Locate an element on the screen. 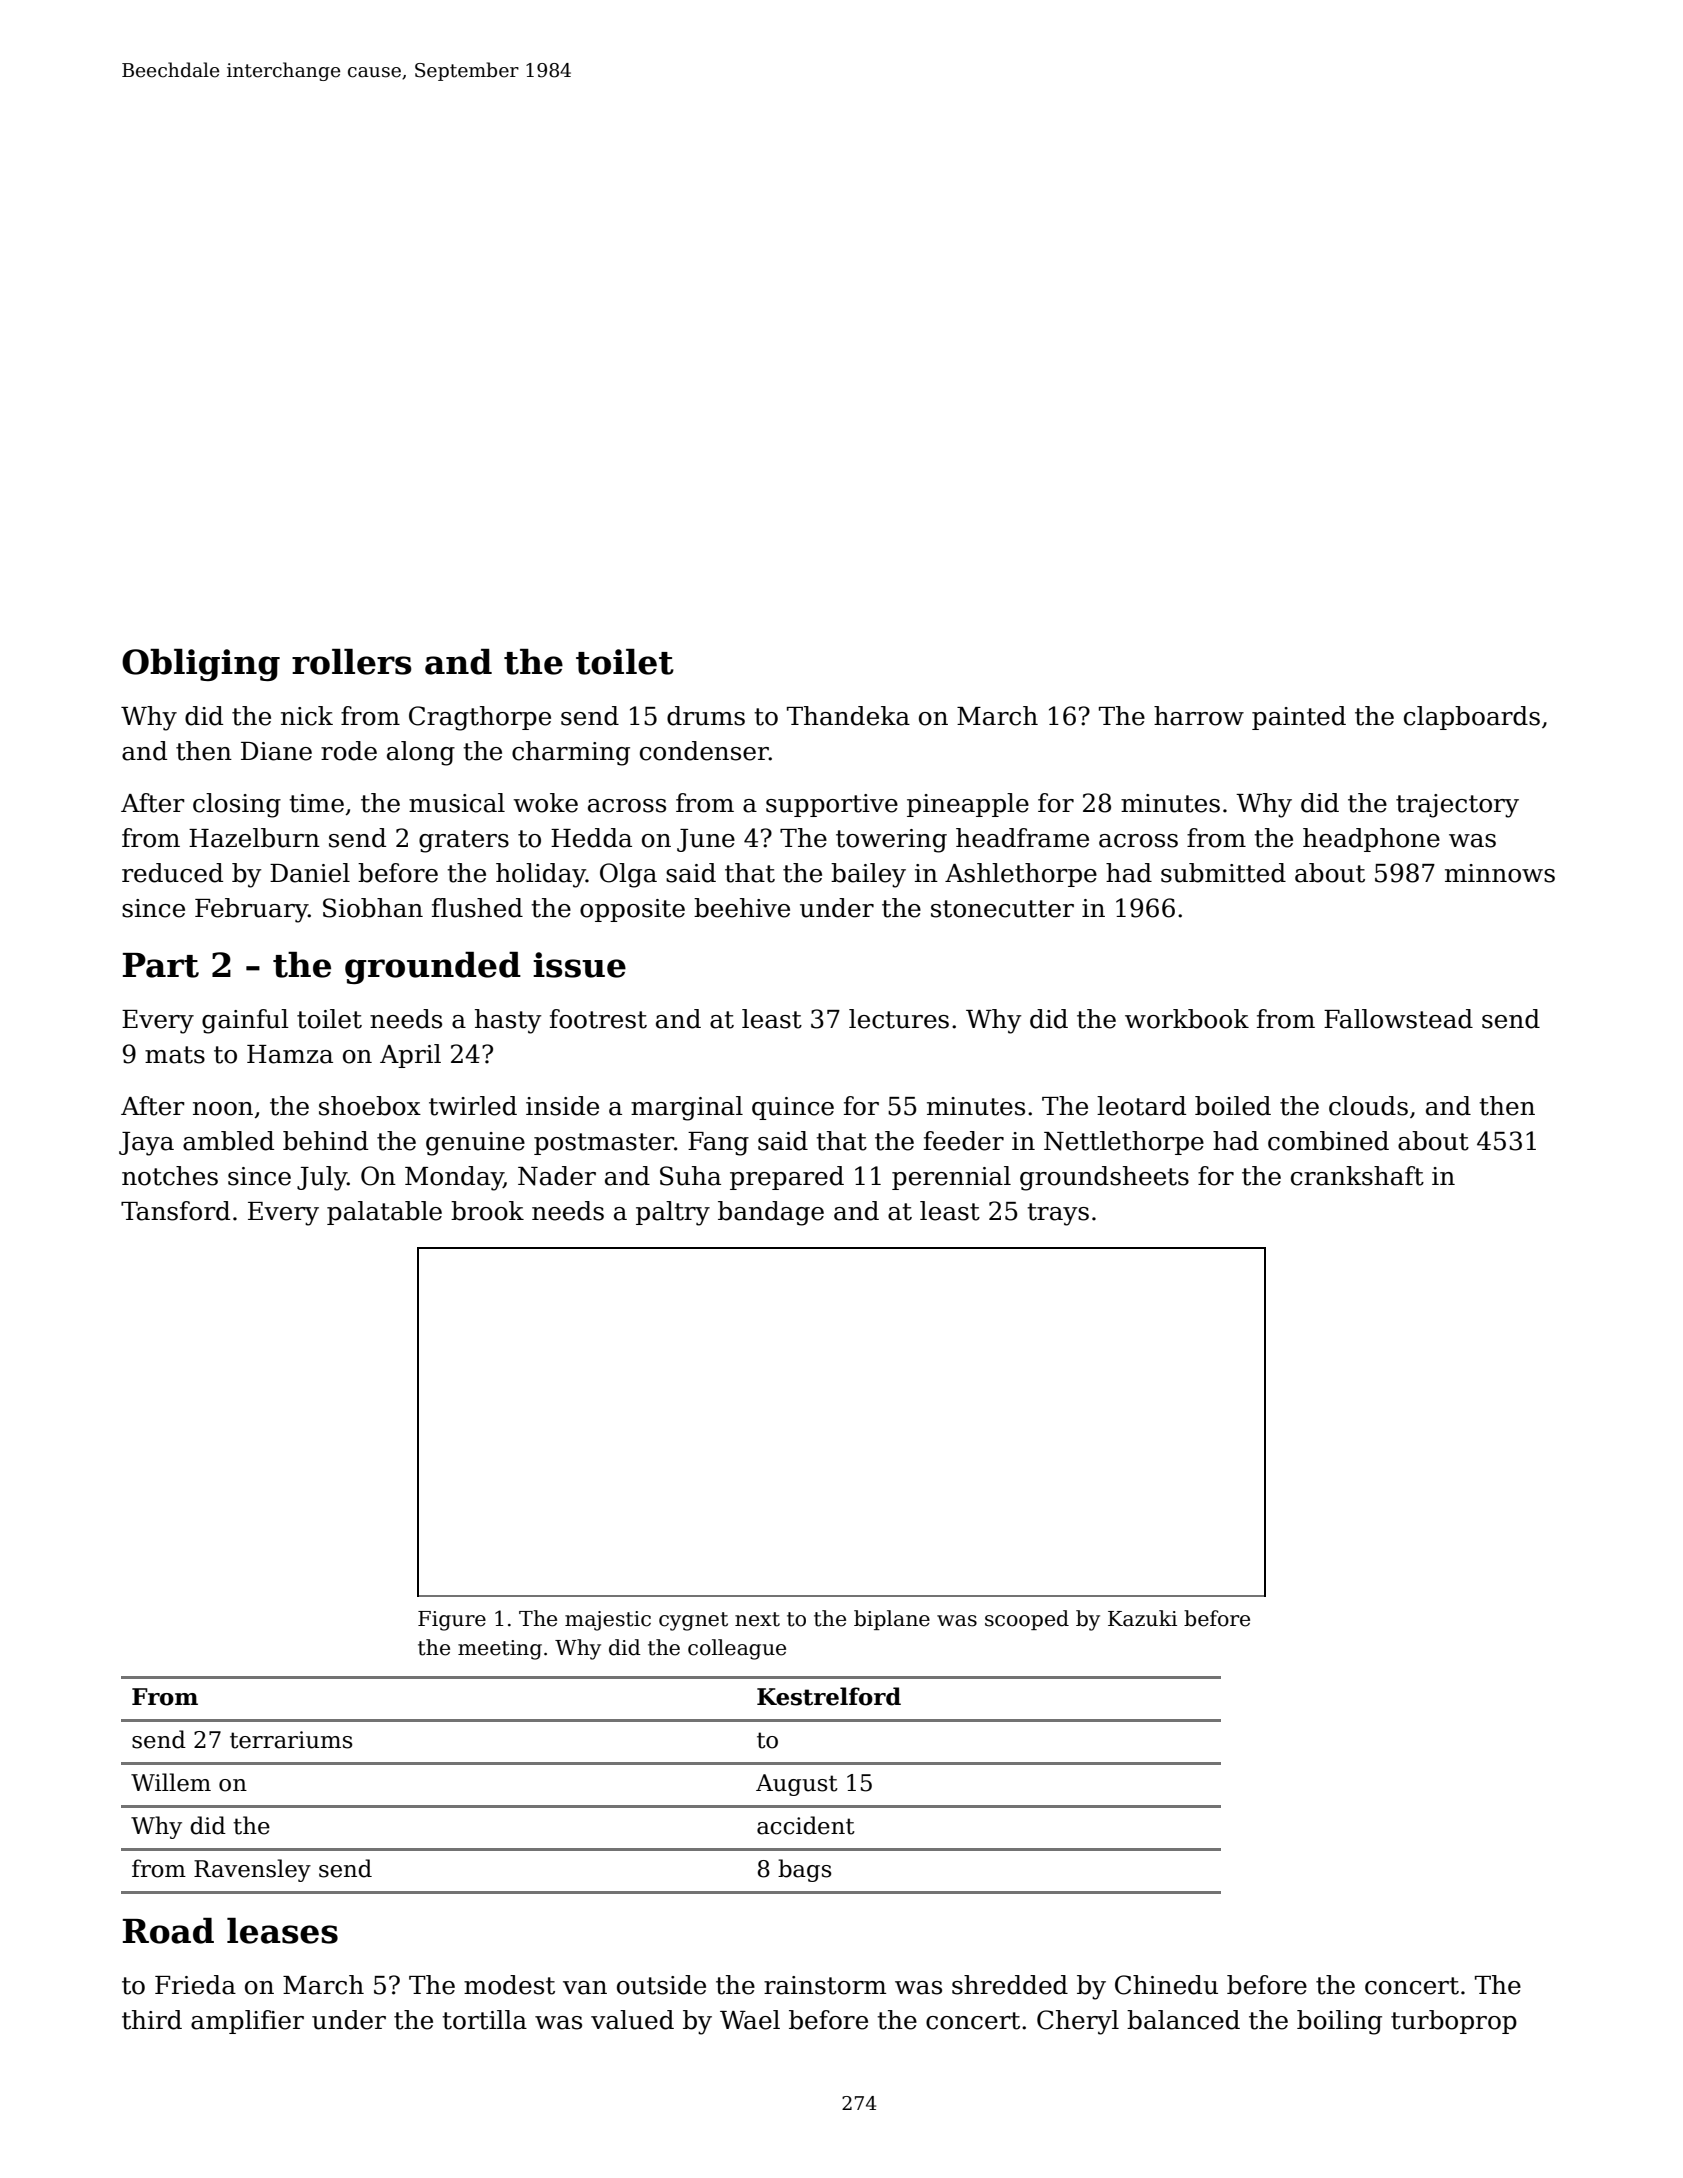  stonecutter is located at coordinates (1002, 909).
